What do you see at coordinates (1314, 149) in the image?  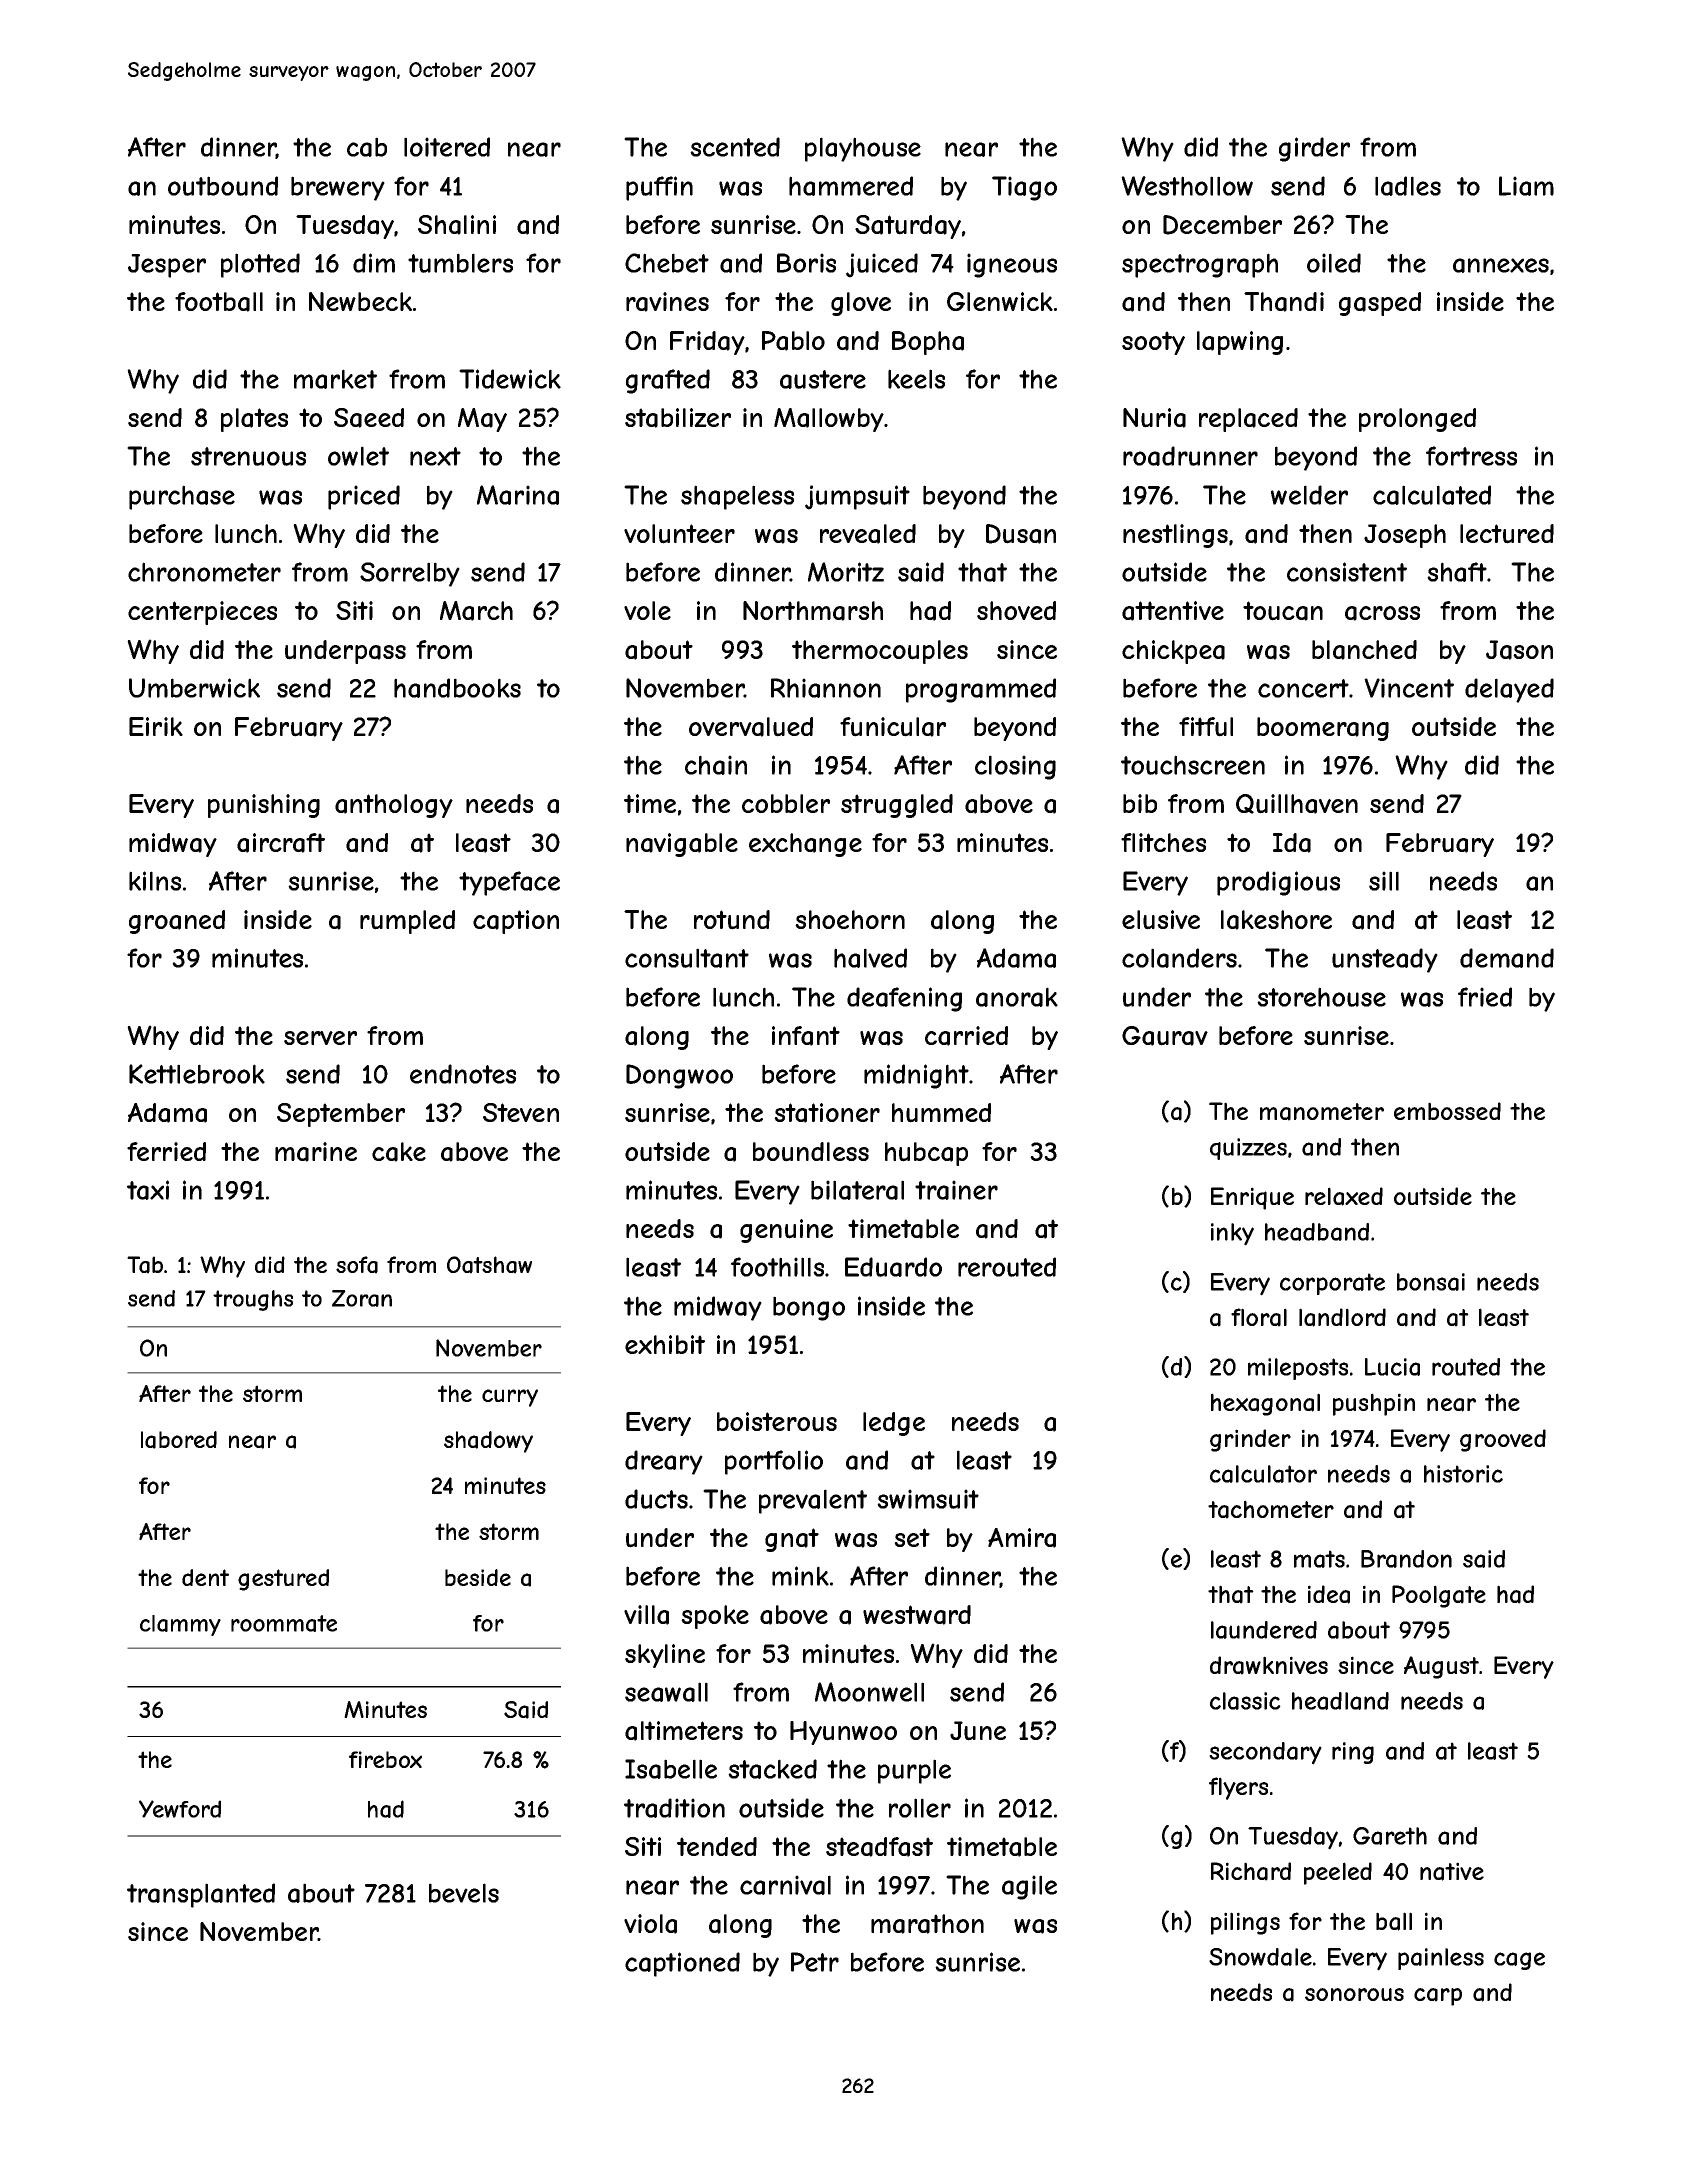 I see `girder` at bounding box center [1314, 149].
